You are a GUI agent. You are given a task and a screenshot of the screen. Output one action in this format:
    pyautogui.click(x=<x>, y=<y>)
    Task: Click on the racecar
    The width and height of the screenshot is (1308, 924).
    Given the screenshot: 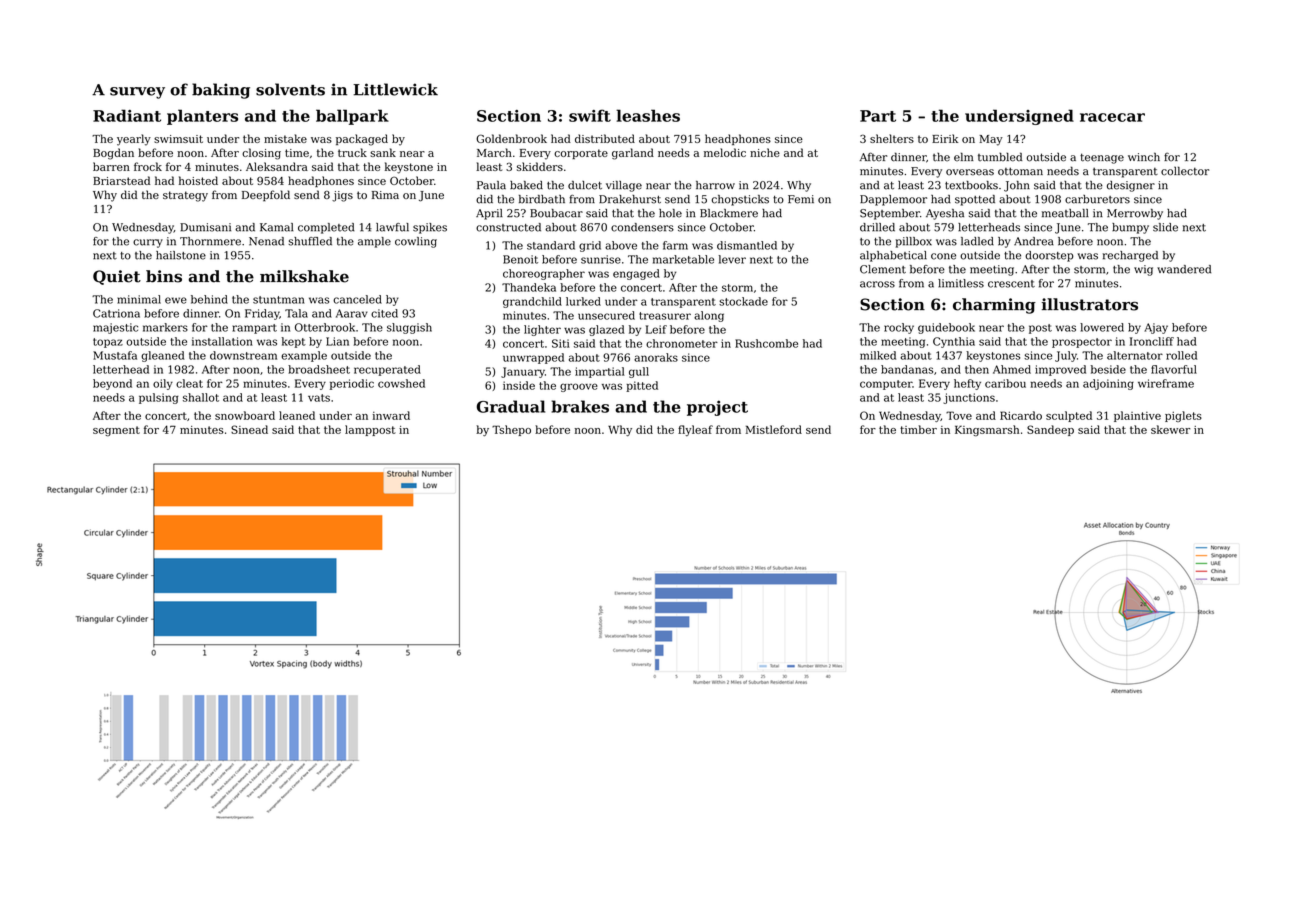 What is the action you would take?
    pyautogui.click(x=1112, y=117)
